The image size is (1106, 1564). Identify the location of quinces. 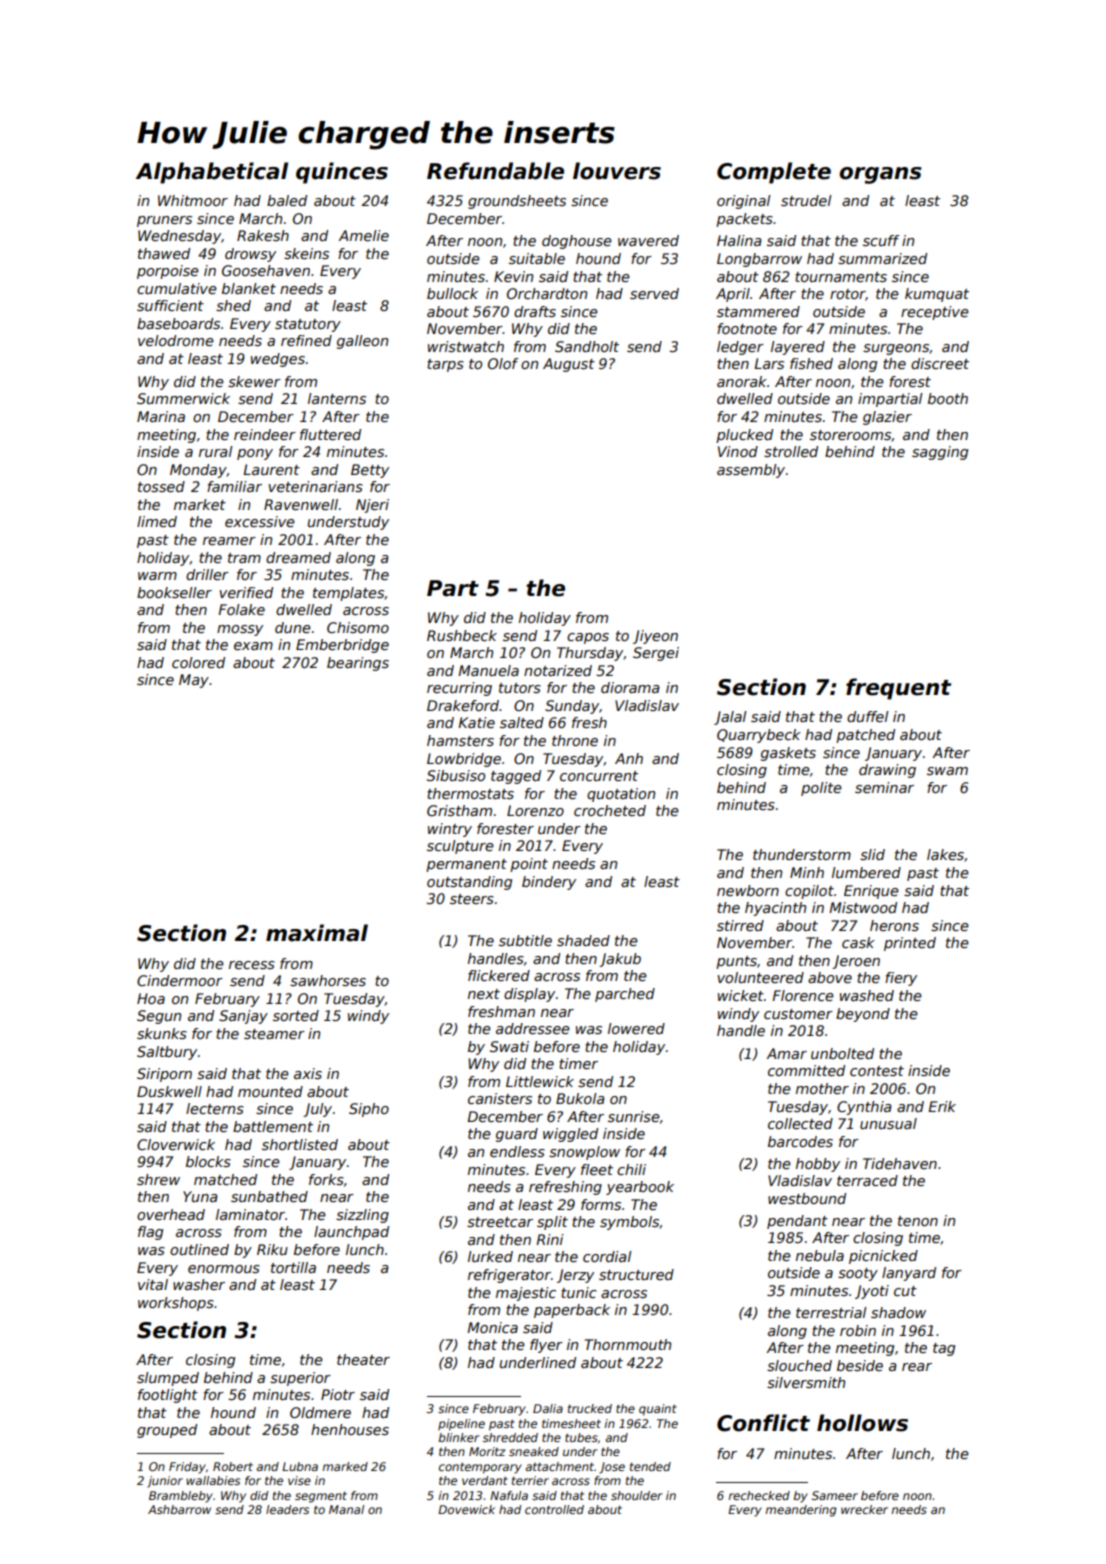
(342, 173).
